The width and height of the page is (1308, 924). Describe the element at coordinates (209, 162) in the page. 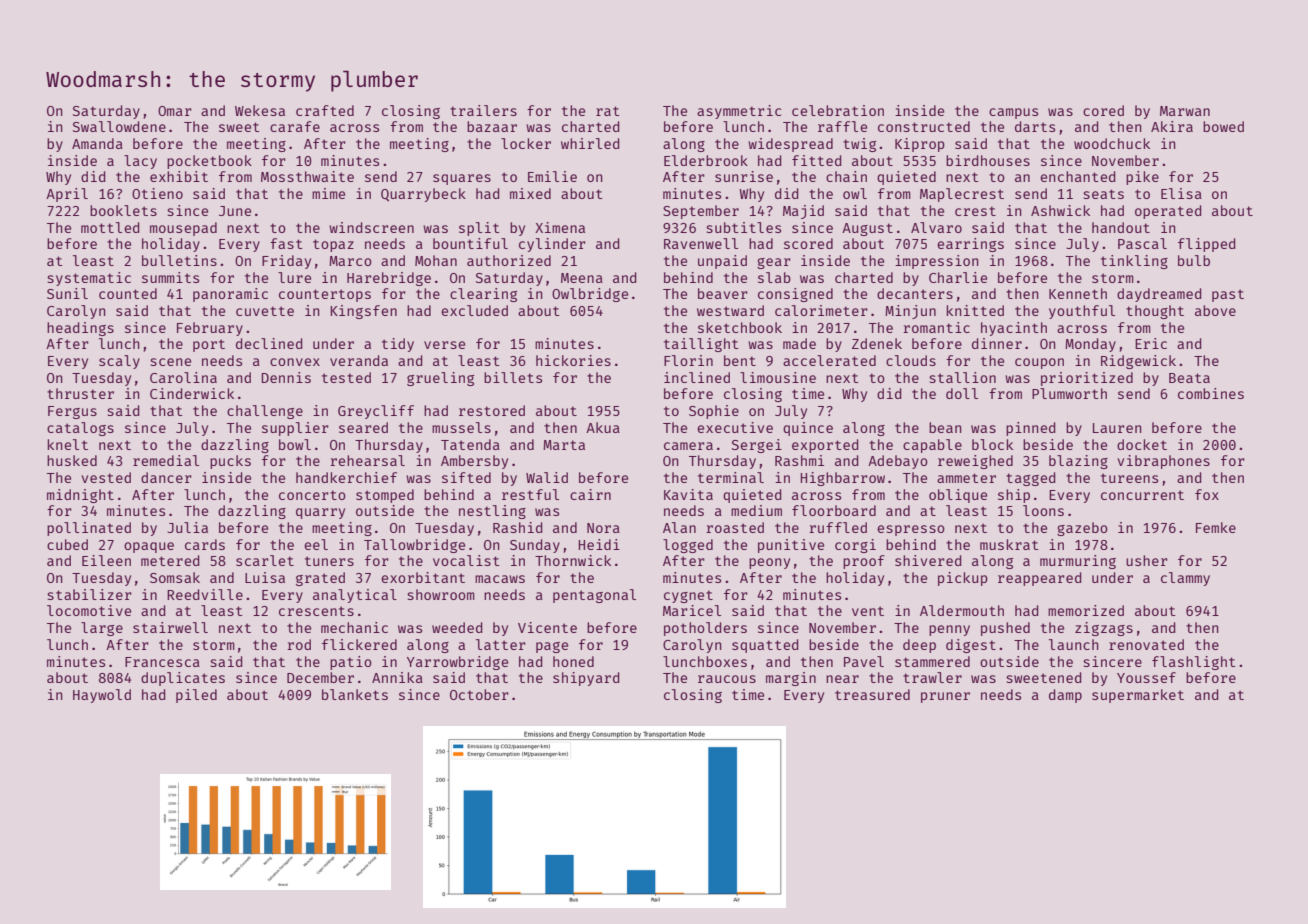

I see `pocketbook` at that location.
